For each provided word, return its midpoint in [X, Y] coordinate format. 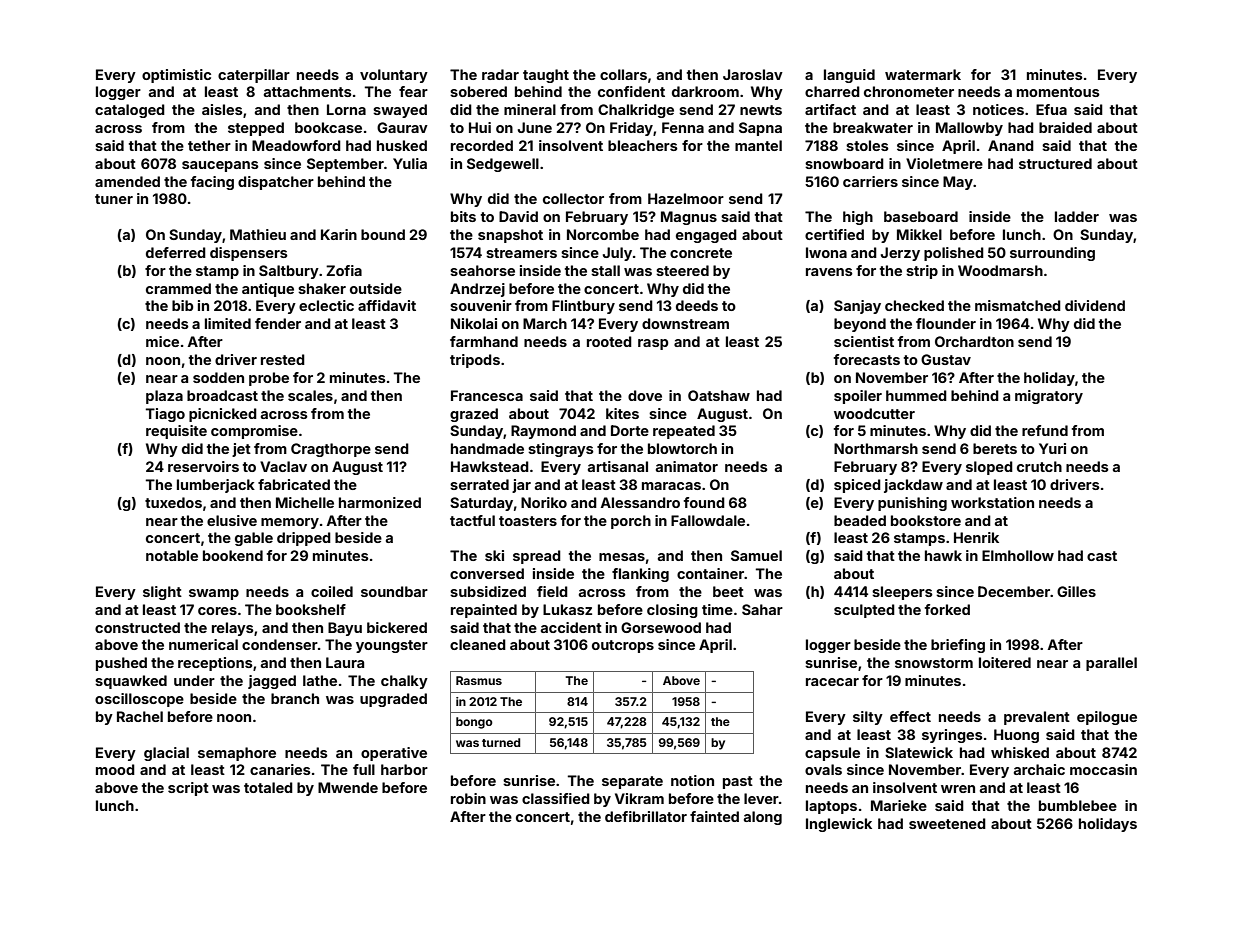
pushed [121, 664]
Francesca [487, 395]
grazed [474, 415]
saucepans [220, 166]
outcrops [623, 646]
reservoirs [203, 466]
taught [546, 76]
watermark [923, 74]
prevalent [1037, 718]
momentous [1058, 92]
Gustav [946, 359]
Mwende [348, 787]
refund [1045, 430]
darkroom [705, 91]
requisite [176, 432]
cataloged [130, 111]
